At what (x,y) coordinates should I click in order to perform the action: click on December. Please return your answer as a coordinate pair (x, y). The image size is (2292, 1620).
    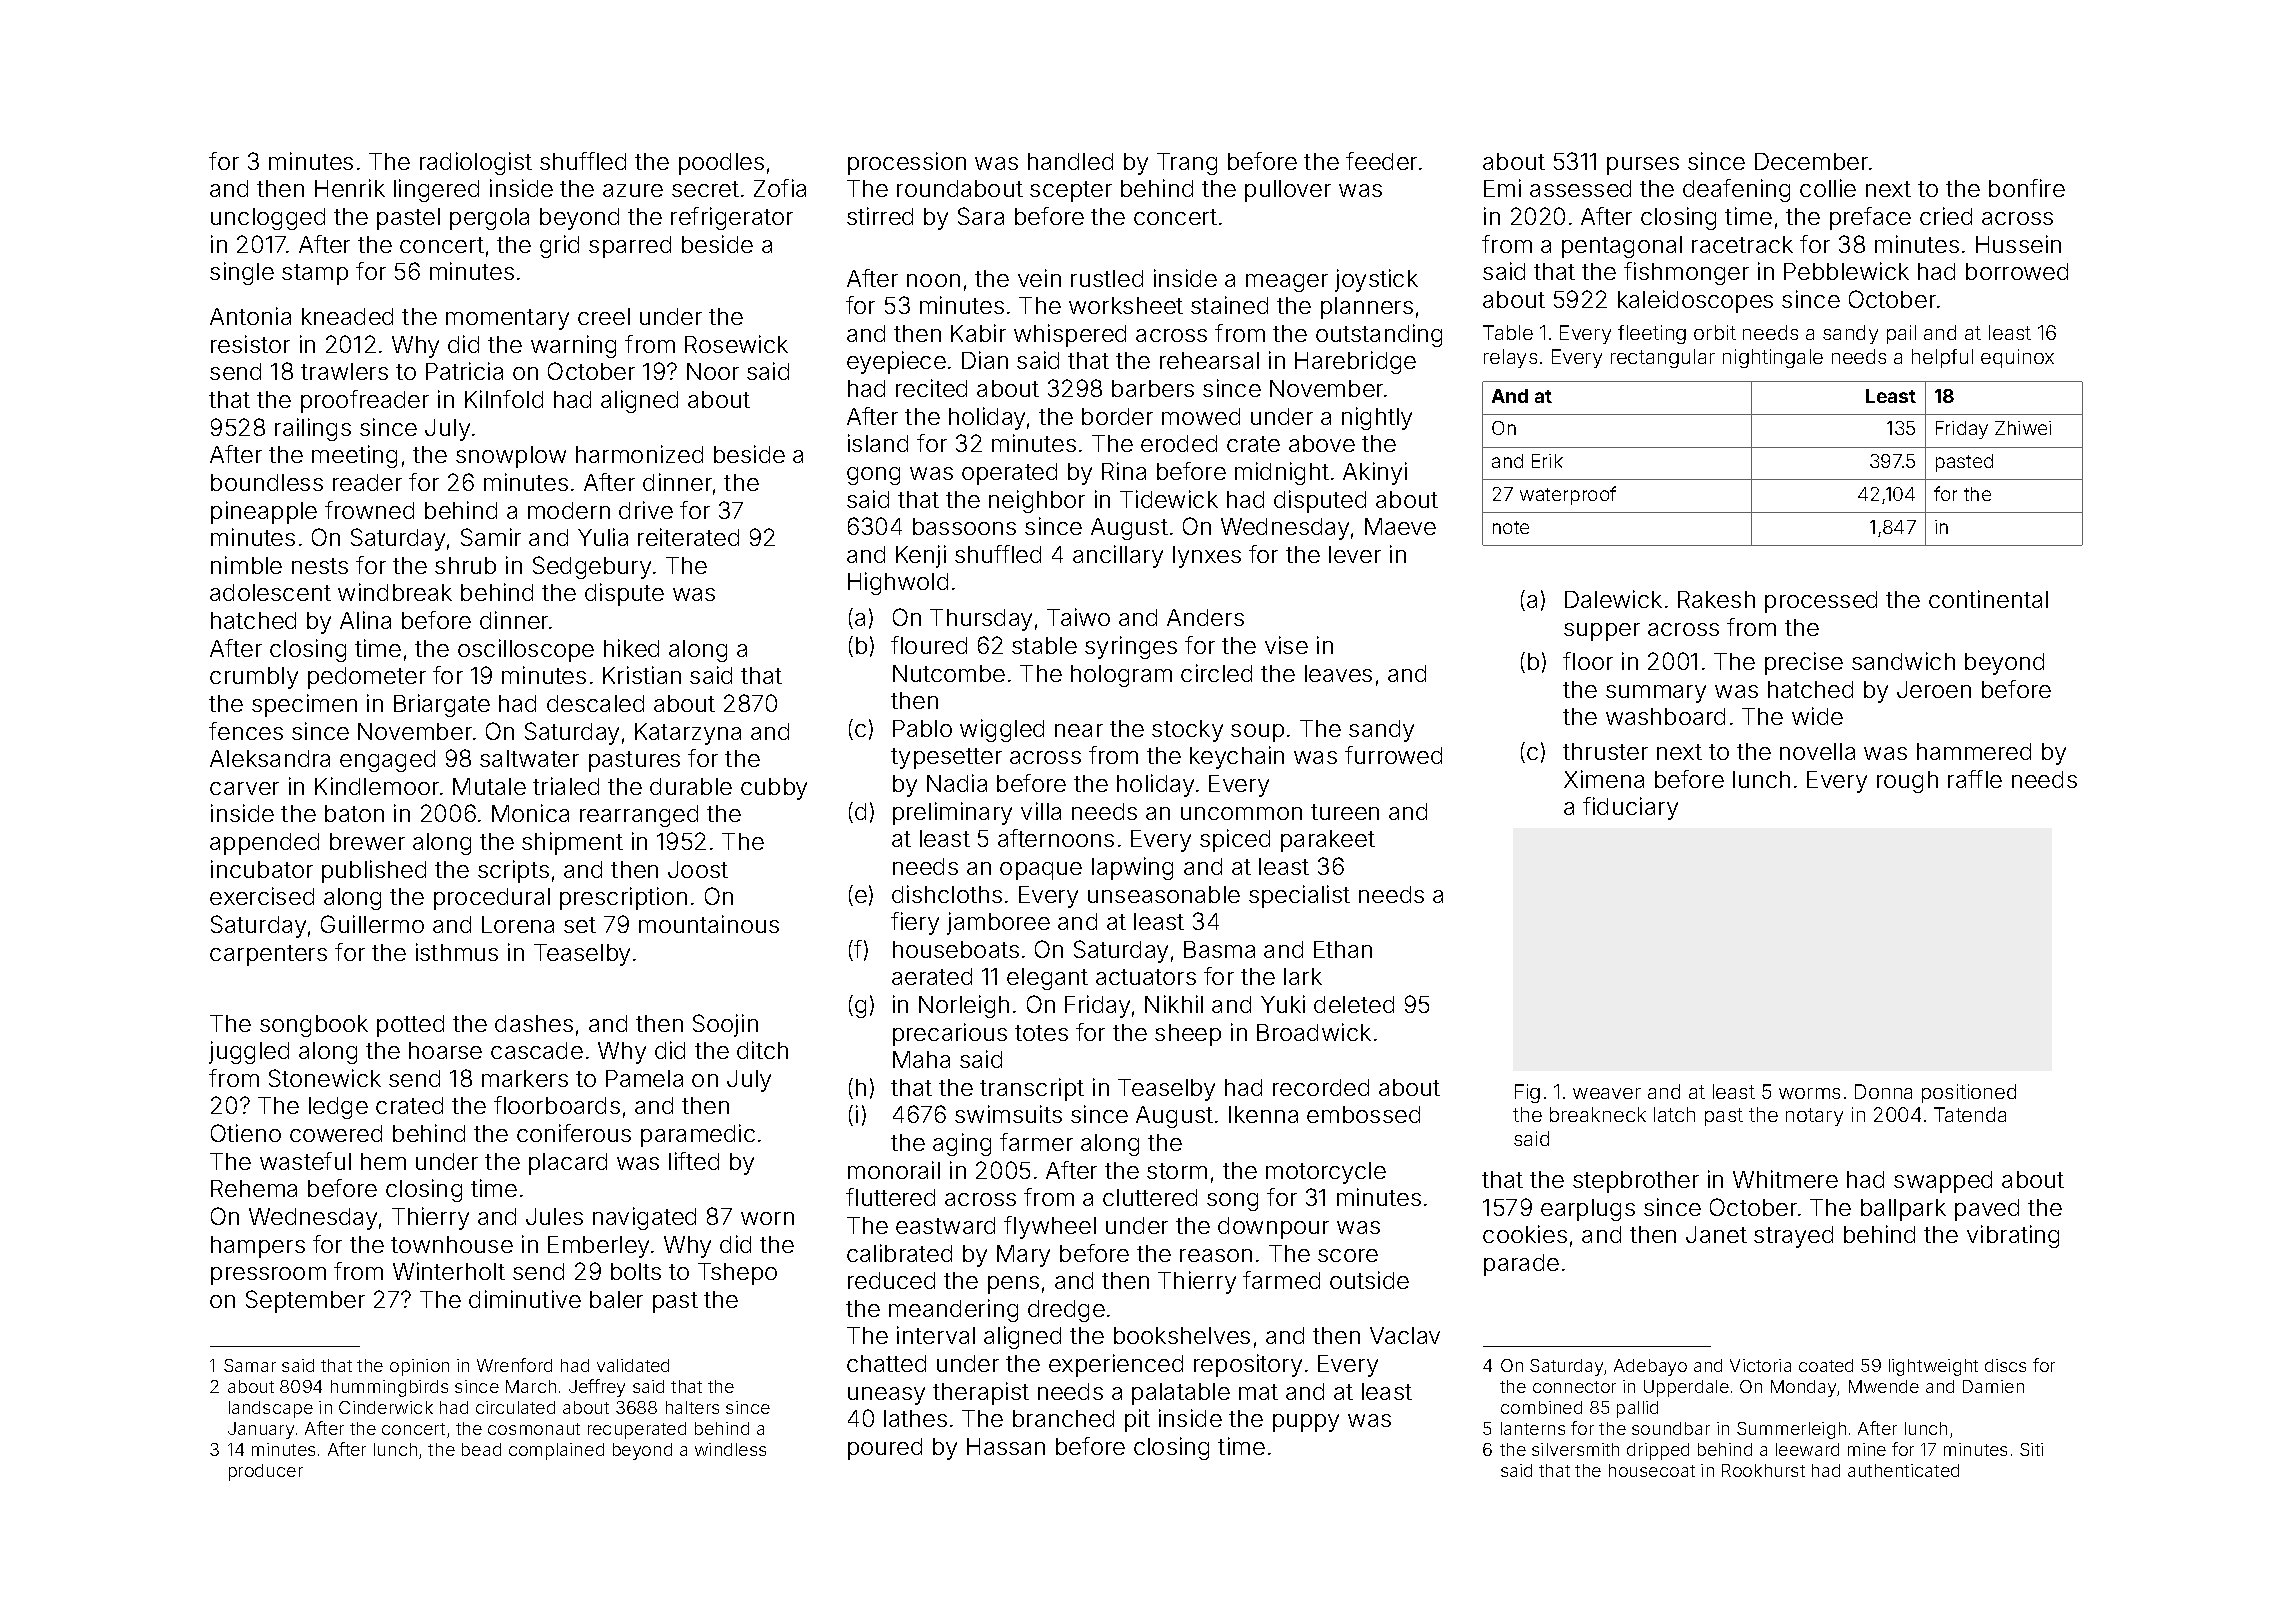
    Looking at the image, I should click on (1811, 161).
